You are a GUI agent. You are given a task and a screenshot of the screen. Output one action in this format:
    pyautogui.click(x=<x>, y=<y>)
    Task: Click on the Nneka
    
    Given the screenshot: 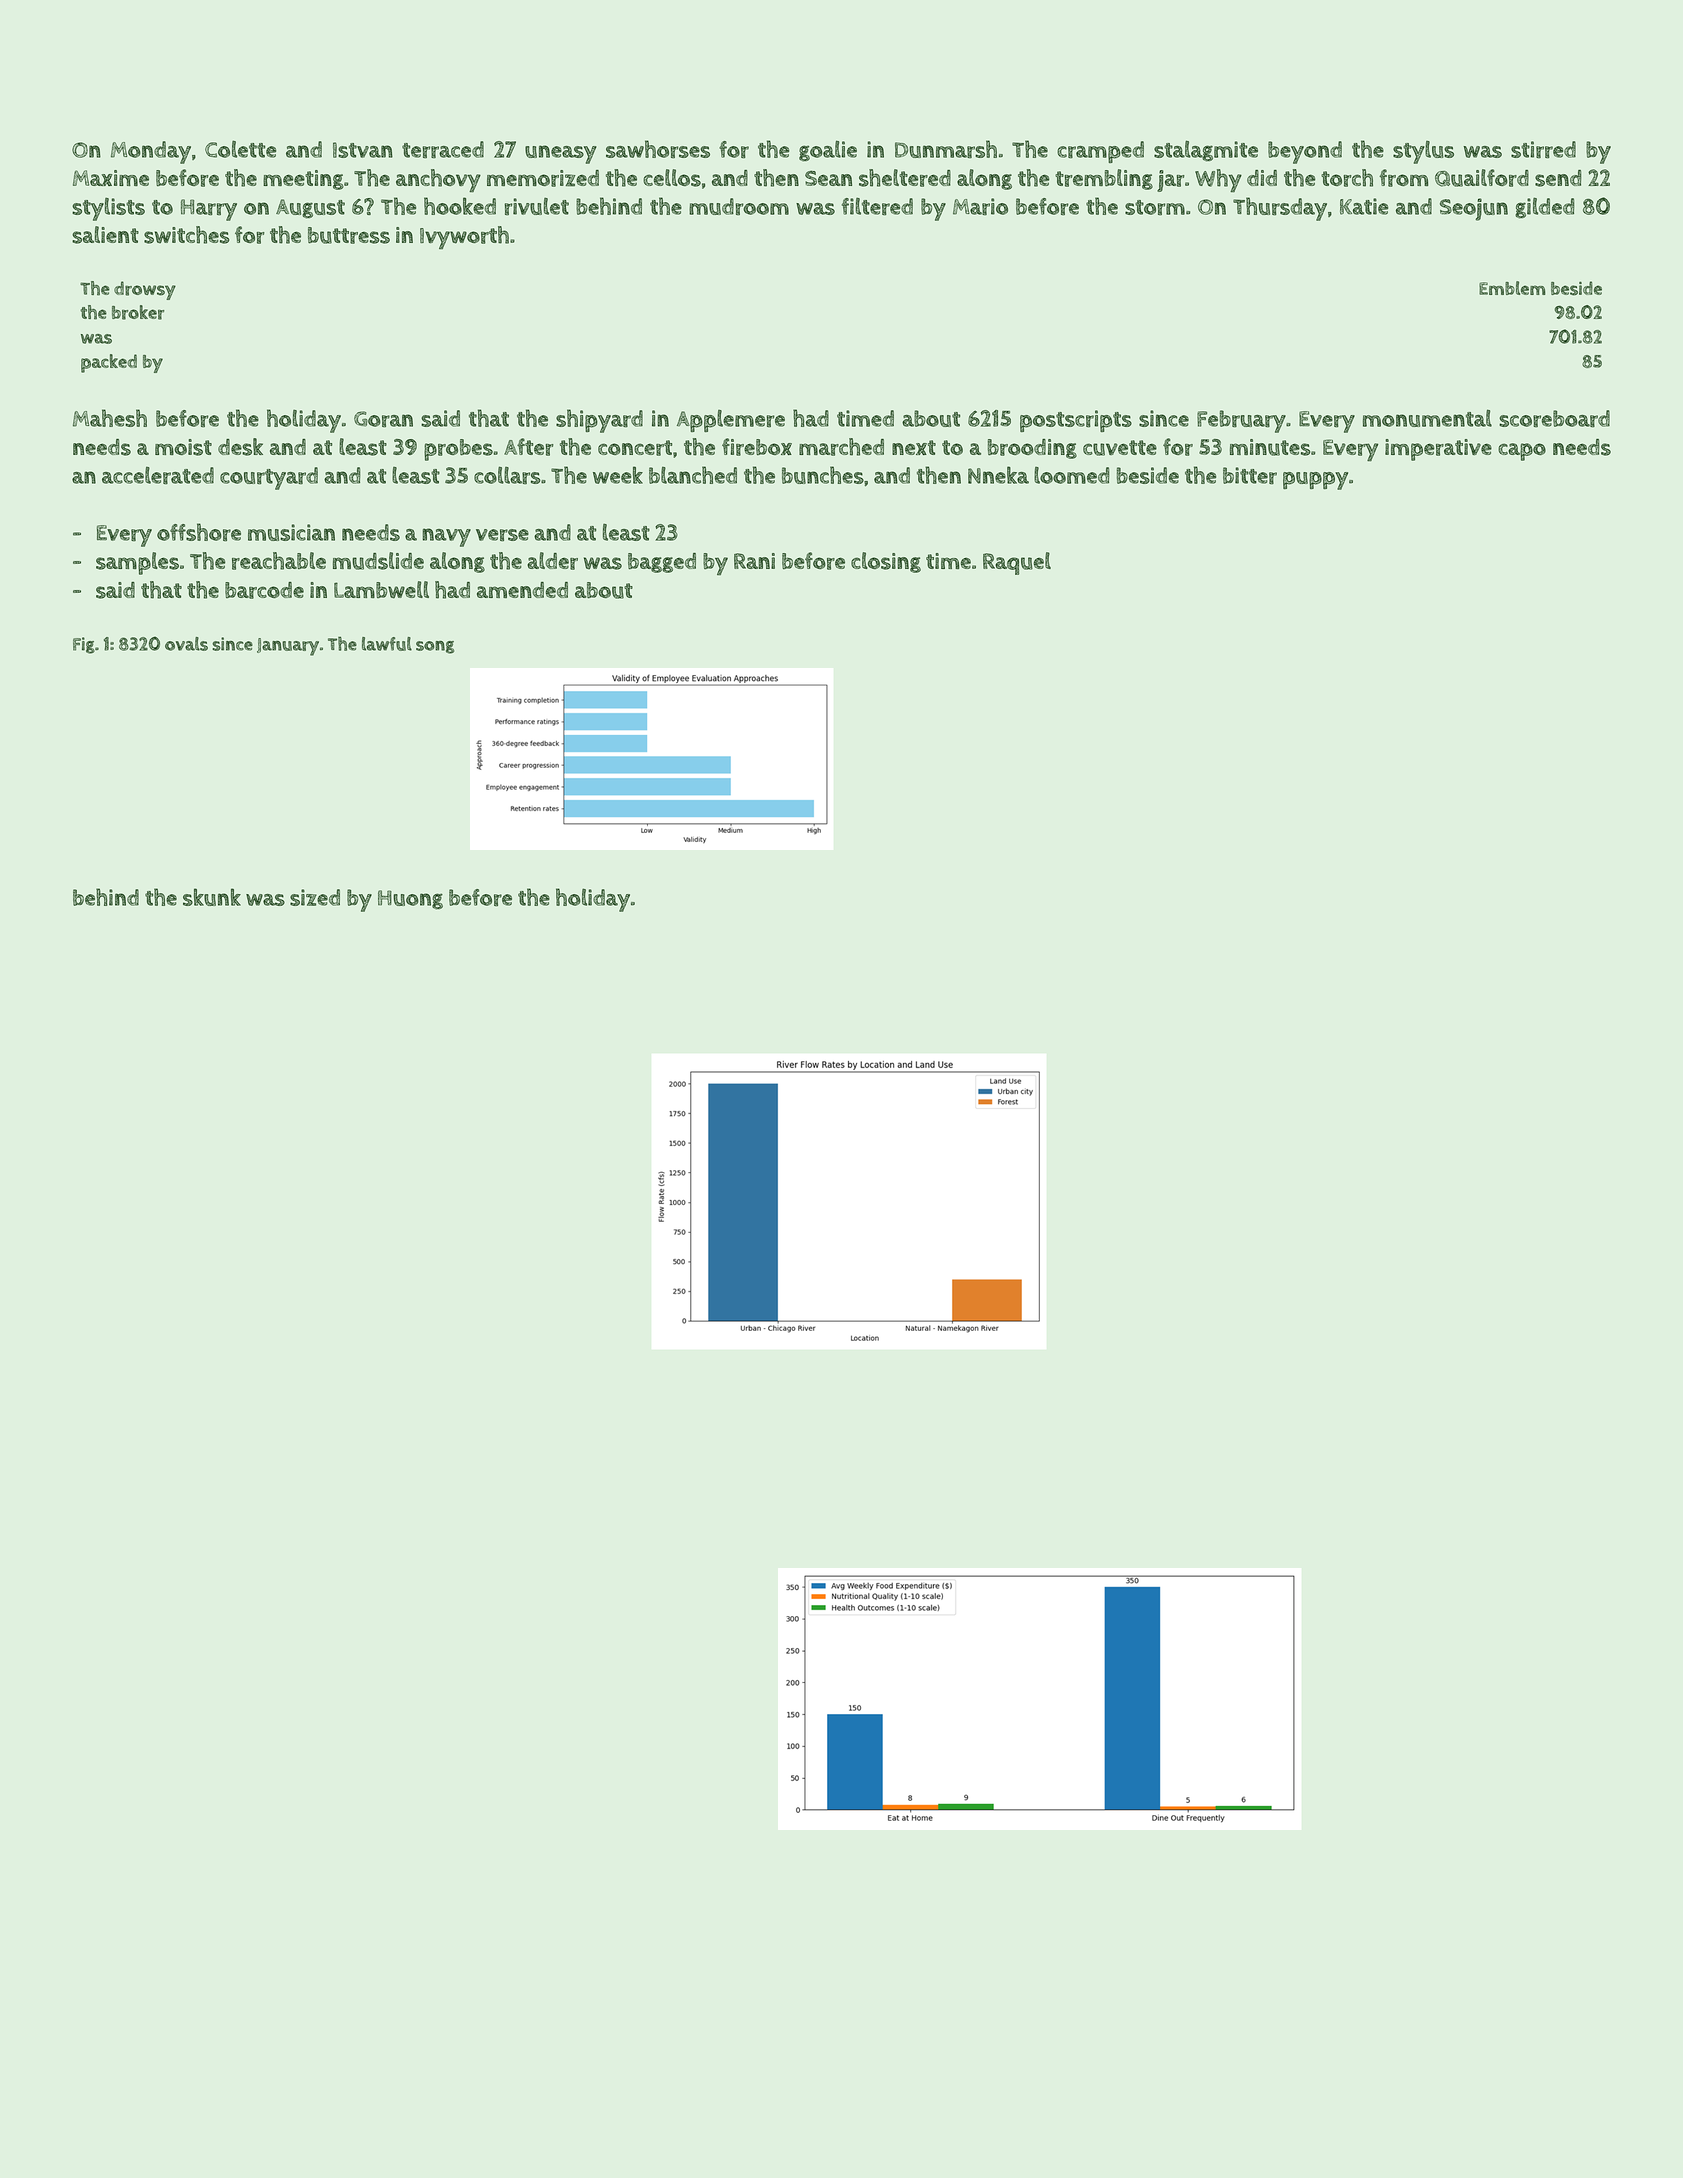 What is the action you would take?
    pyautogui.click(x=998, y=475)
